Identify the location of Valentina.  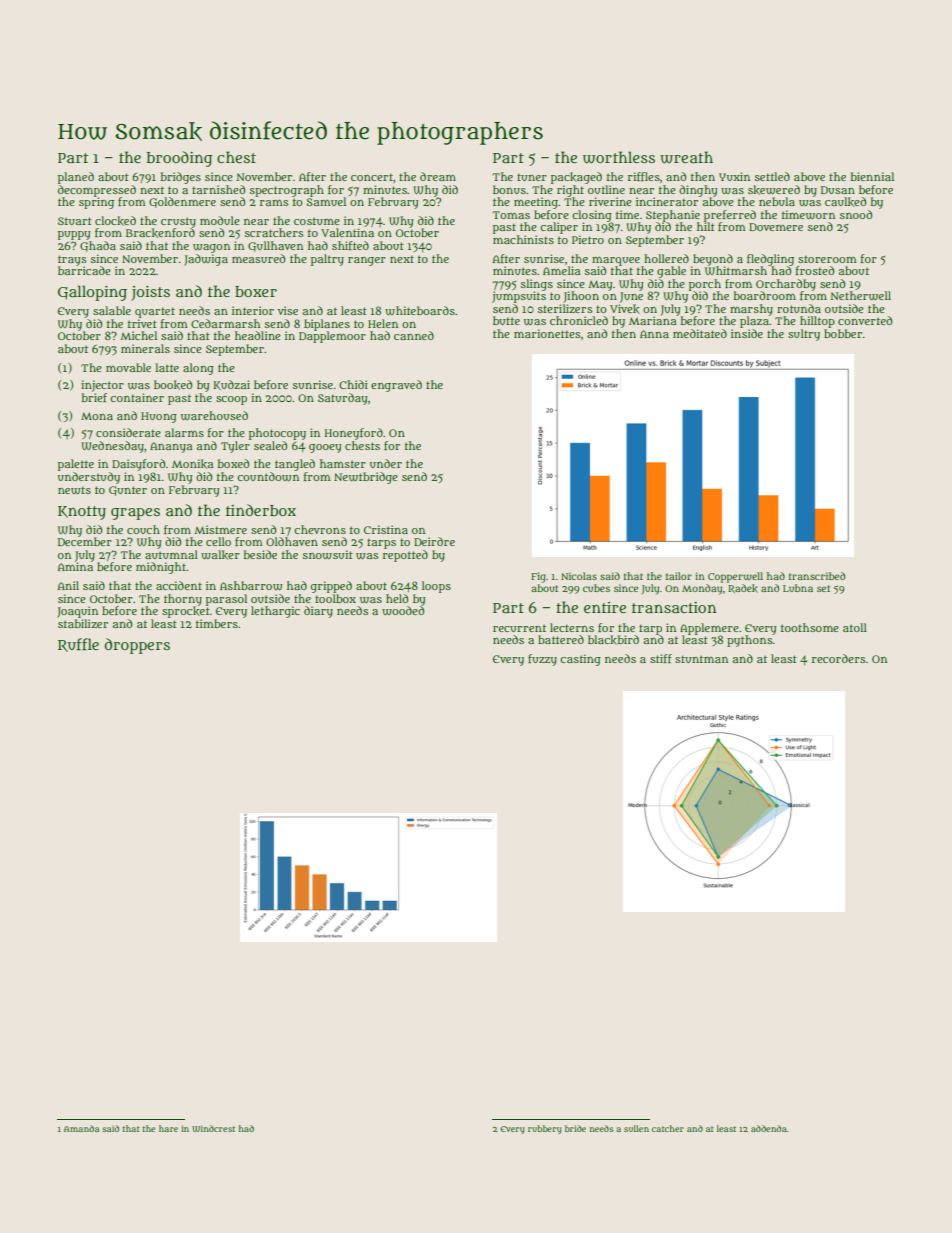
(347, 232).
